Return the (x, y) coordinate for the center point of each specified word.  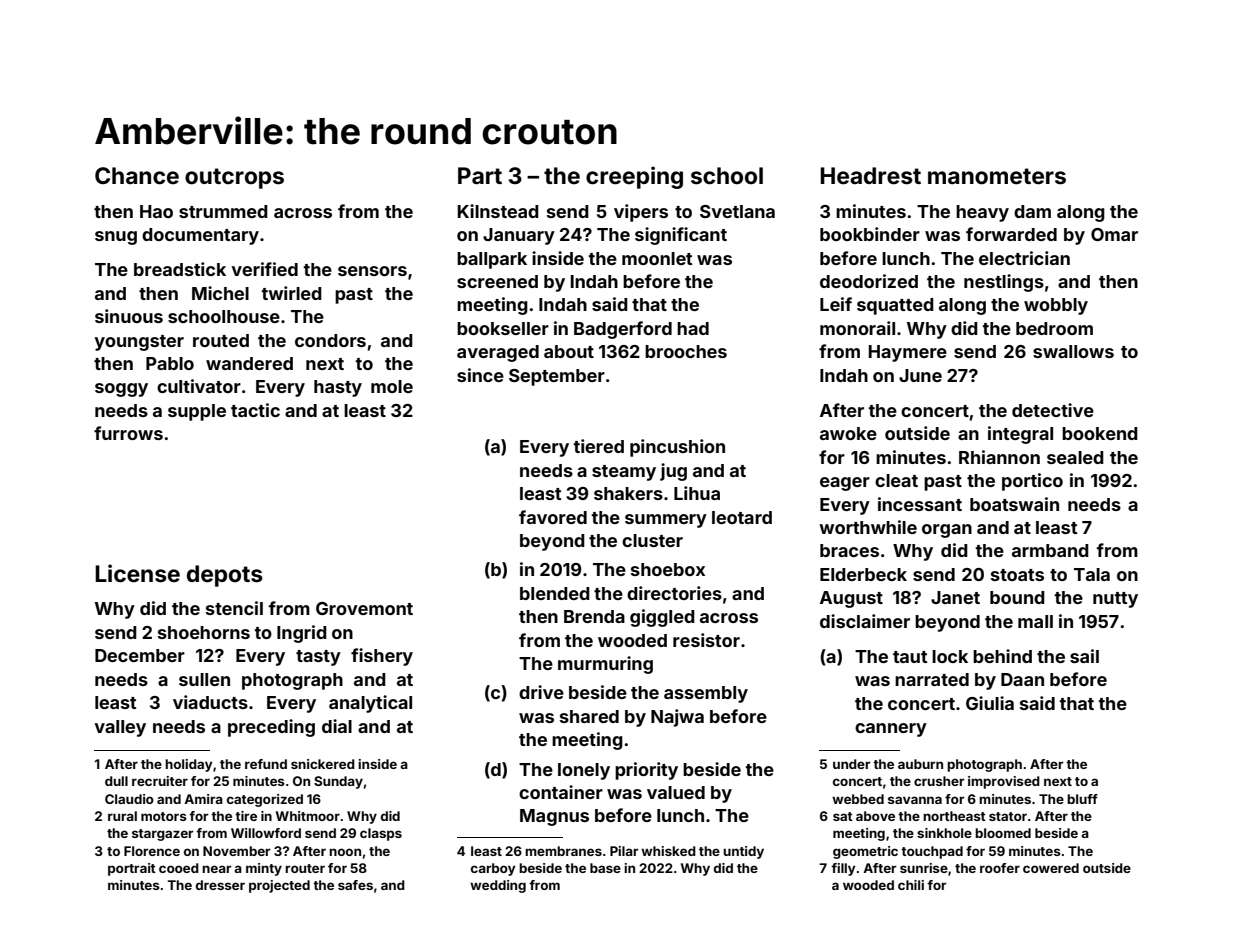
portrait (132, 869)
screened (497, 281)
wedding (498, 886)
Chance (137, 176)
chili (911, 885)
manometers (997, 176)
